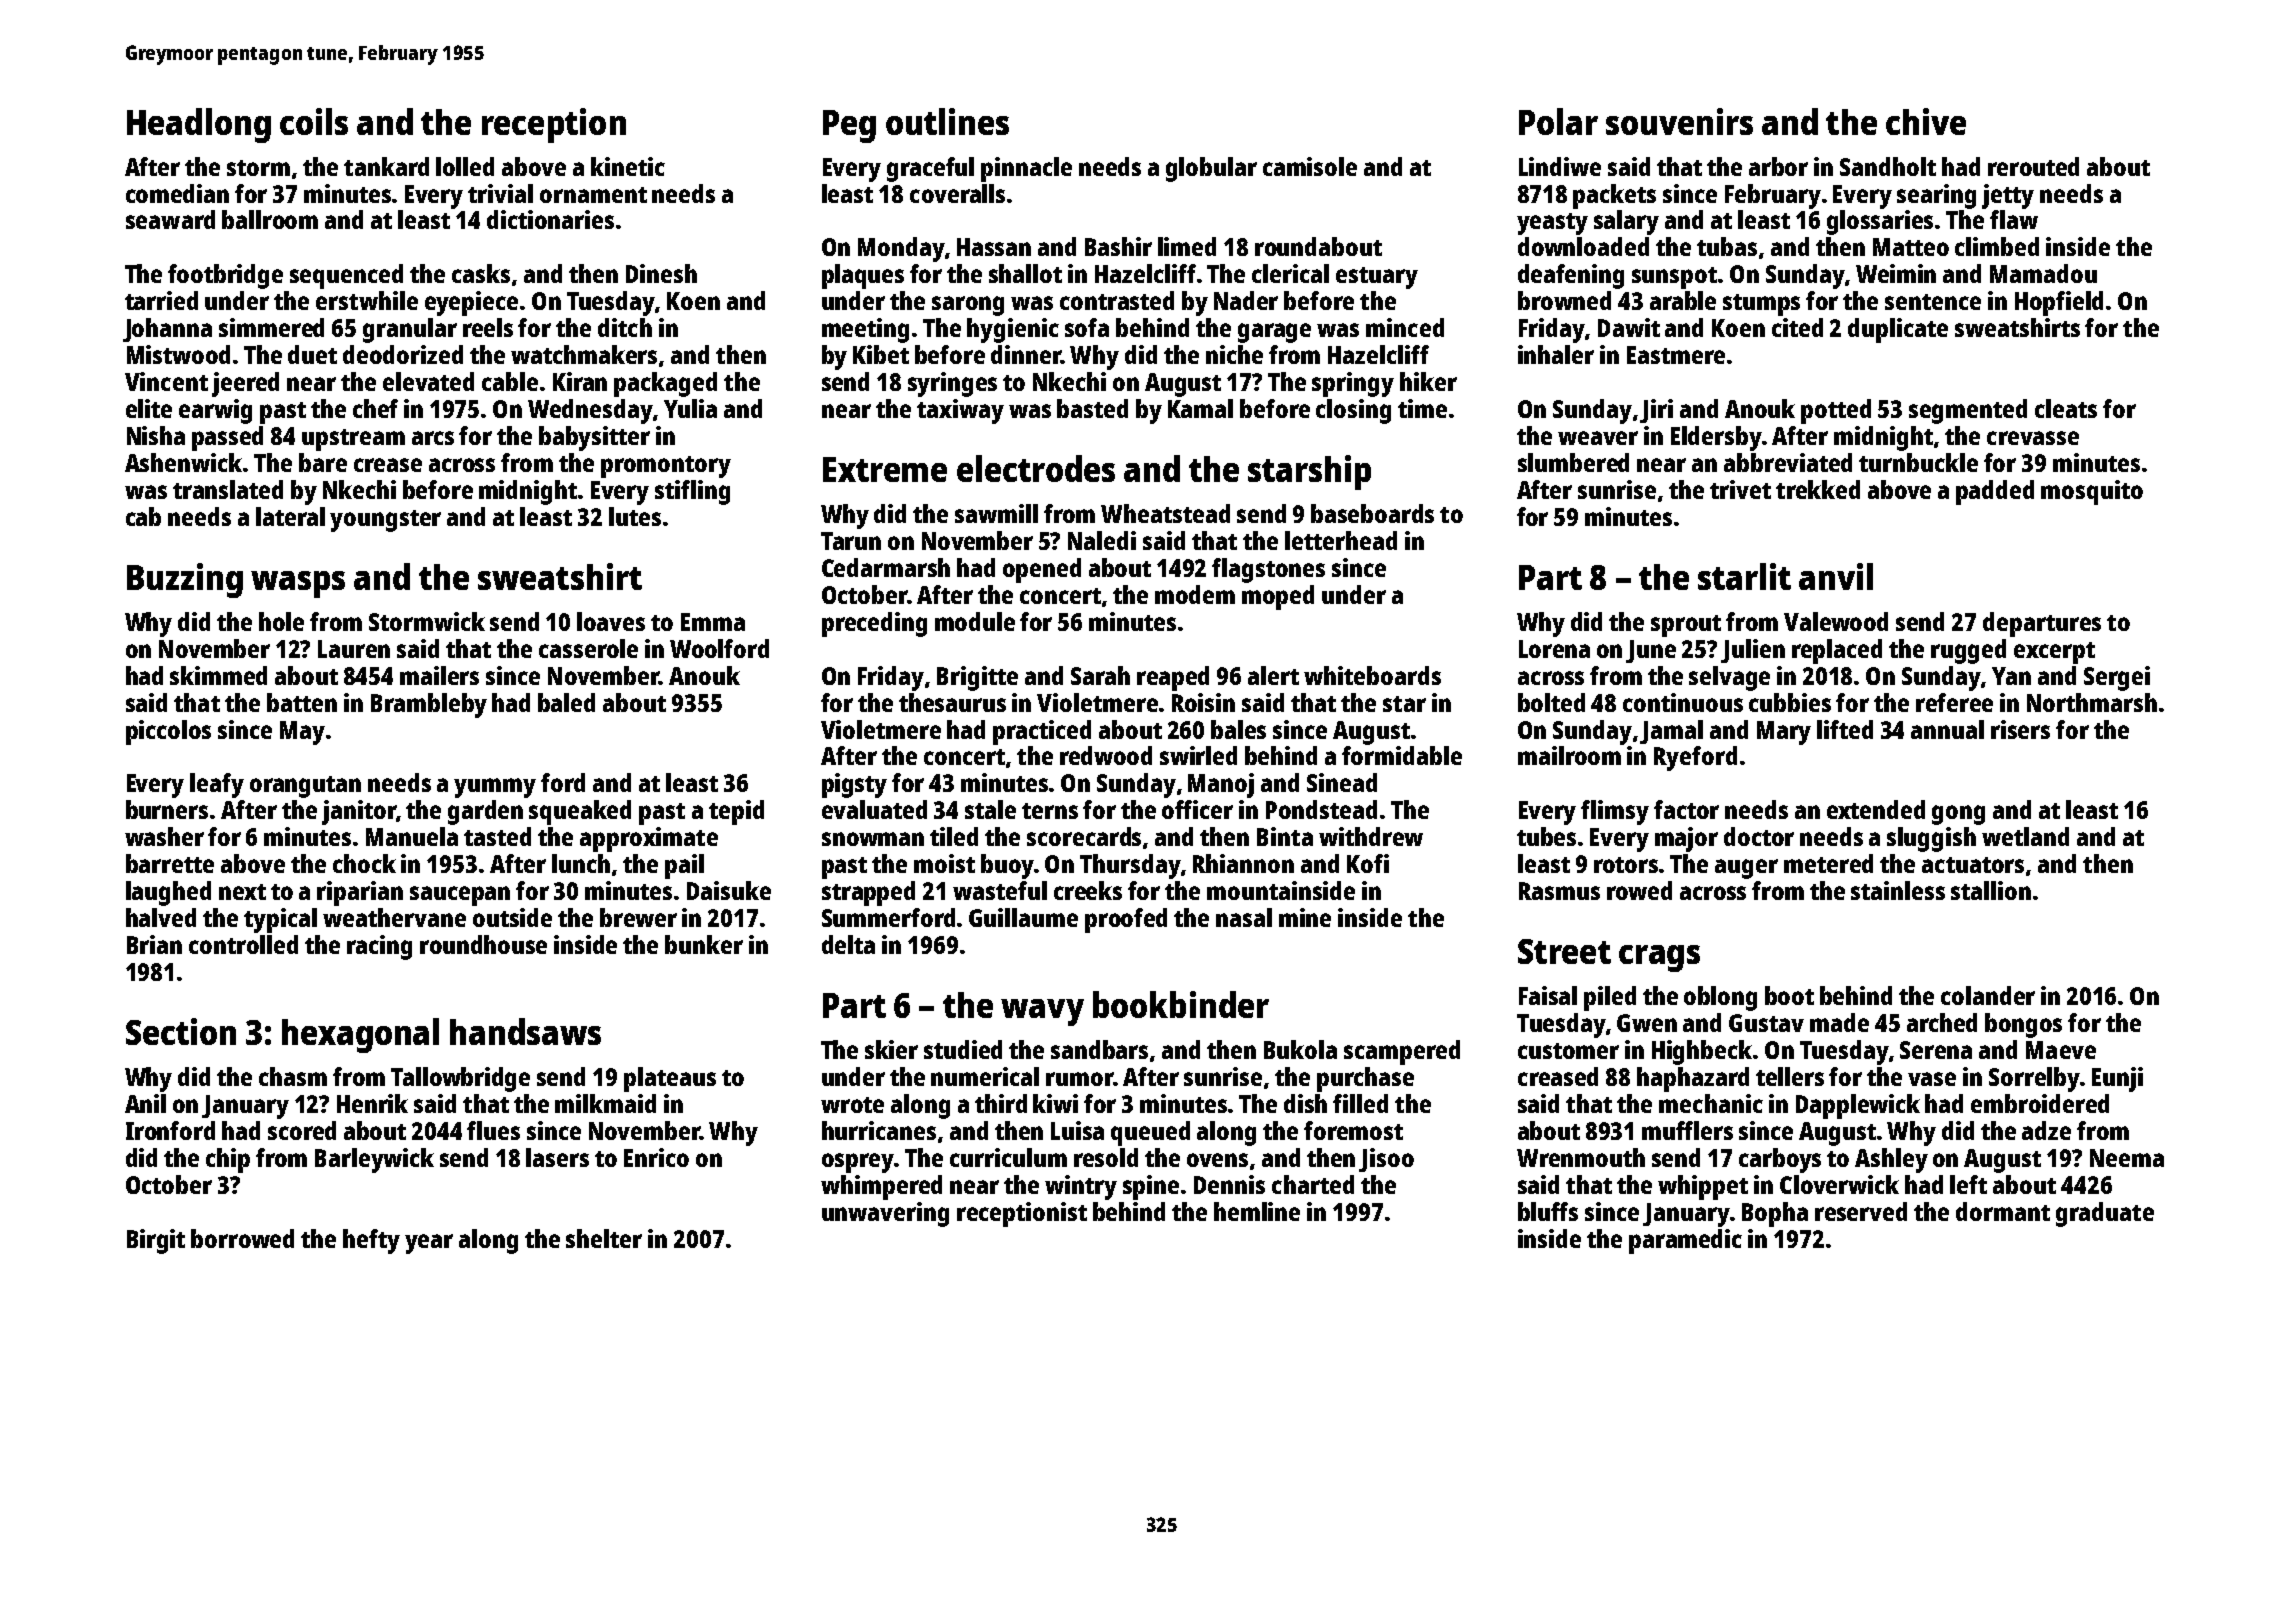  I want to click on Polar, so click(1558, 121).
